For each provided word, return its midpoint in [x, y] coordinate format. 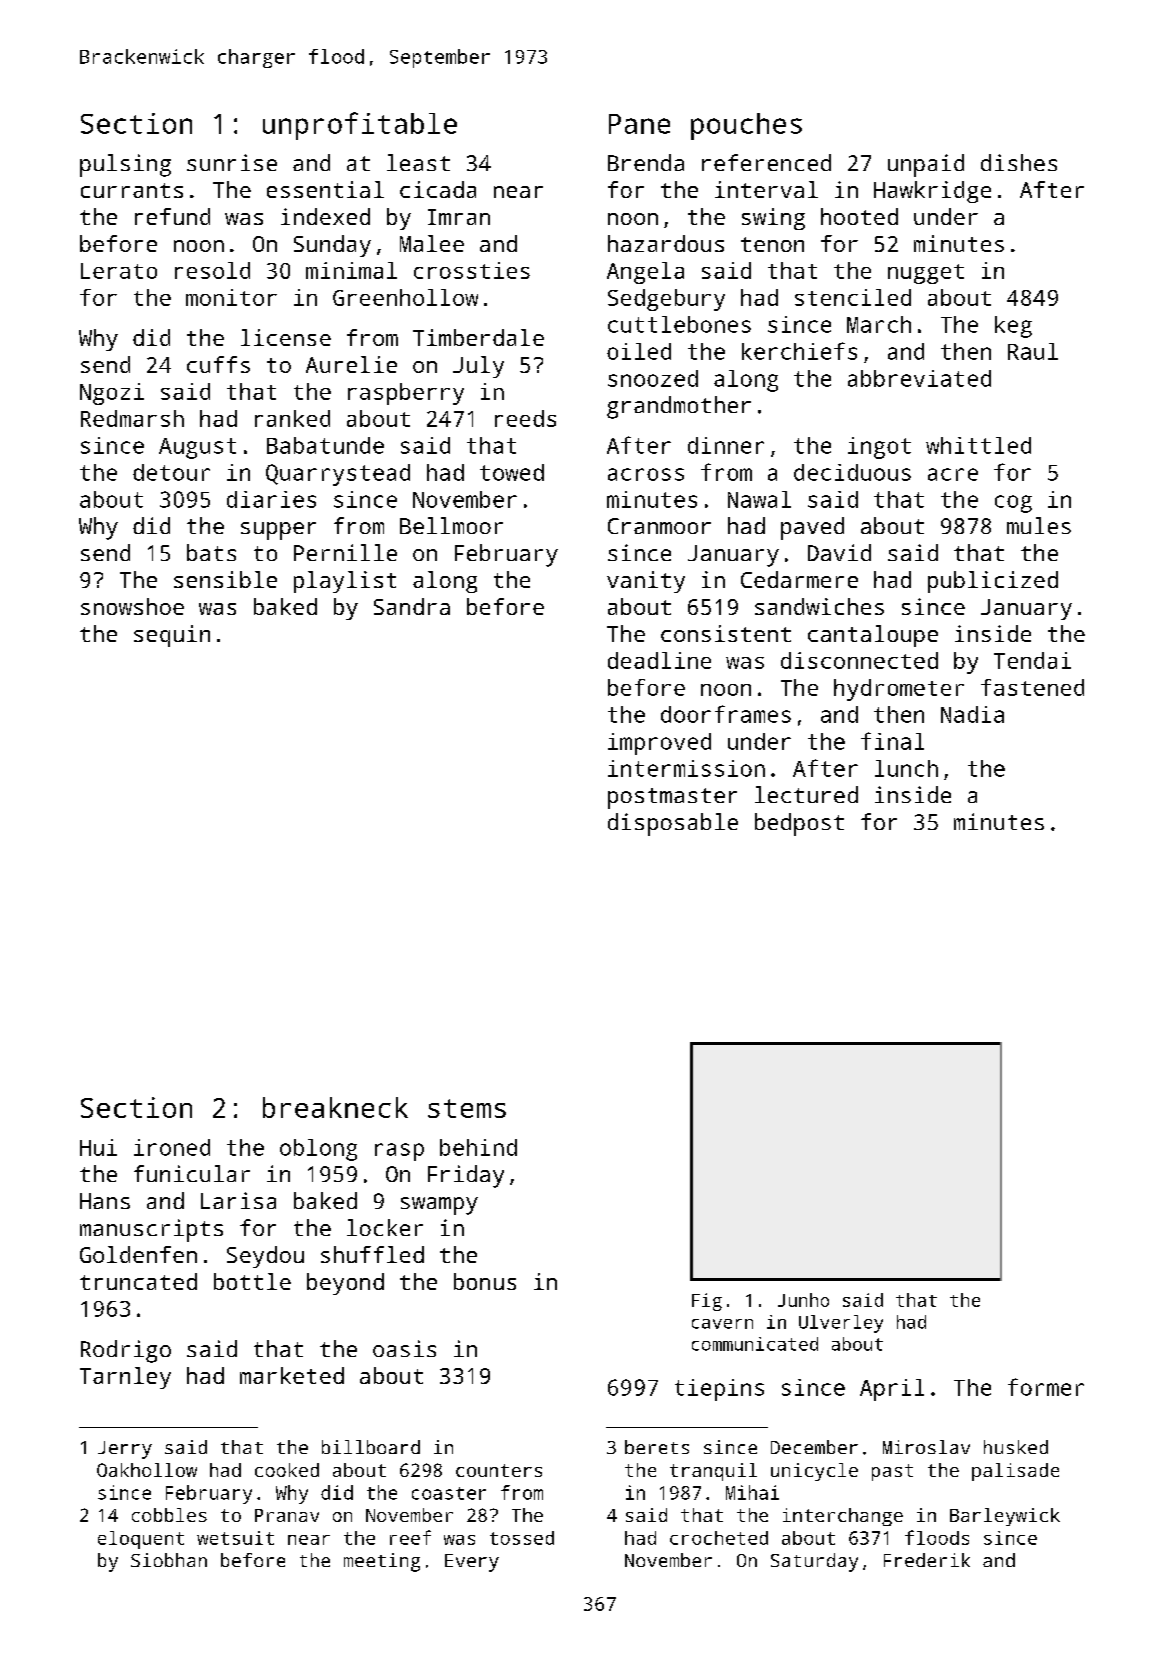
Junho [803, 1300]
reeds [525, 418]
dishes [1019, 162]
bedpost [799, 824]
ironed [172, 1147]
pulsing [125, 165]
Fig [707, 1302]
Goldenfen [138, 1254]
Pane [639, 124]
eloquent [141, 1540]
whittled [978, 445]
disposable [673, 824]
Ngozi [112, 394]
